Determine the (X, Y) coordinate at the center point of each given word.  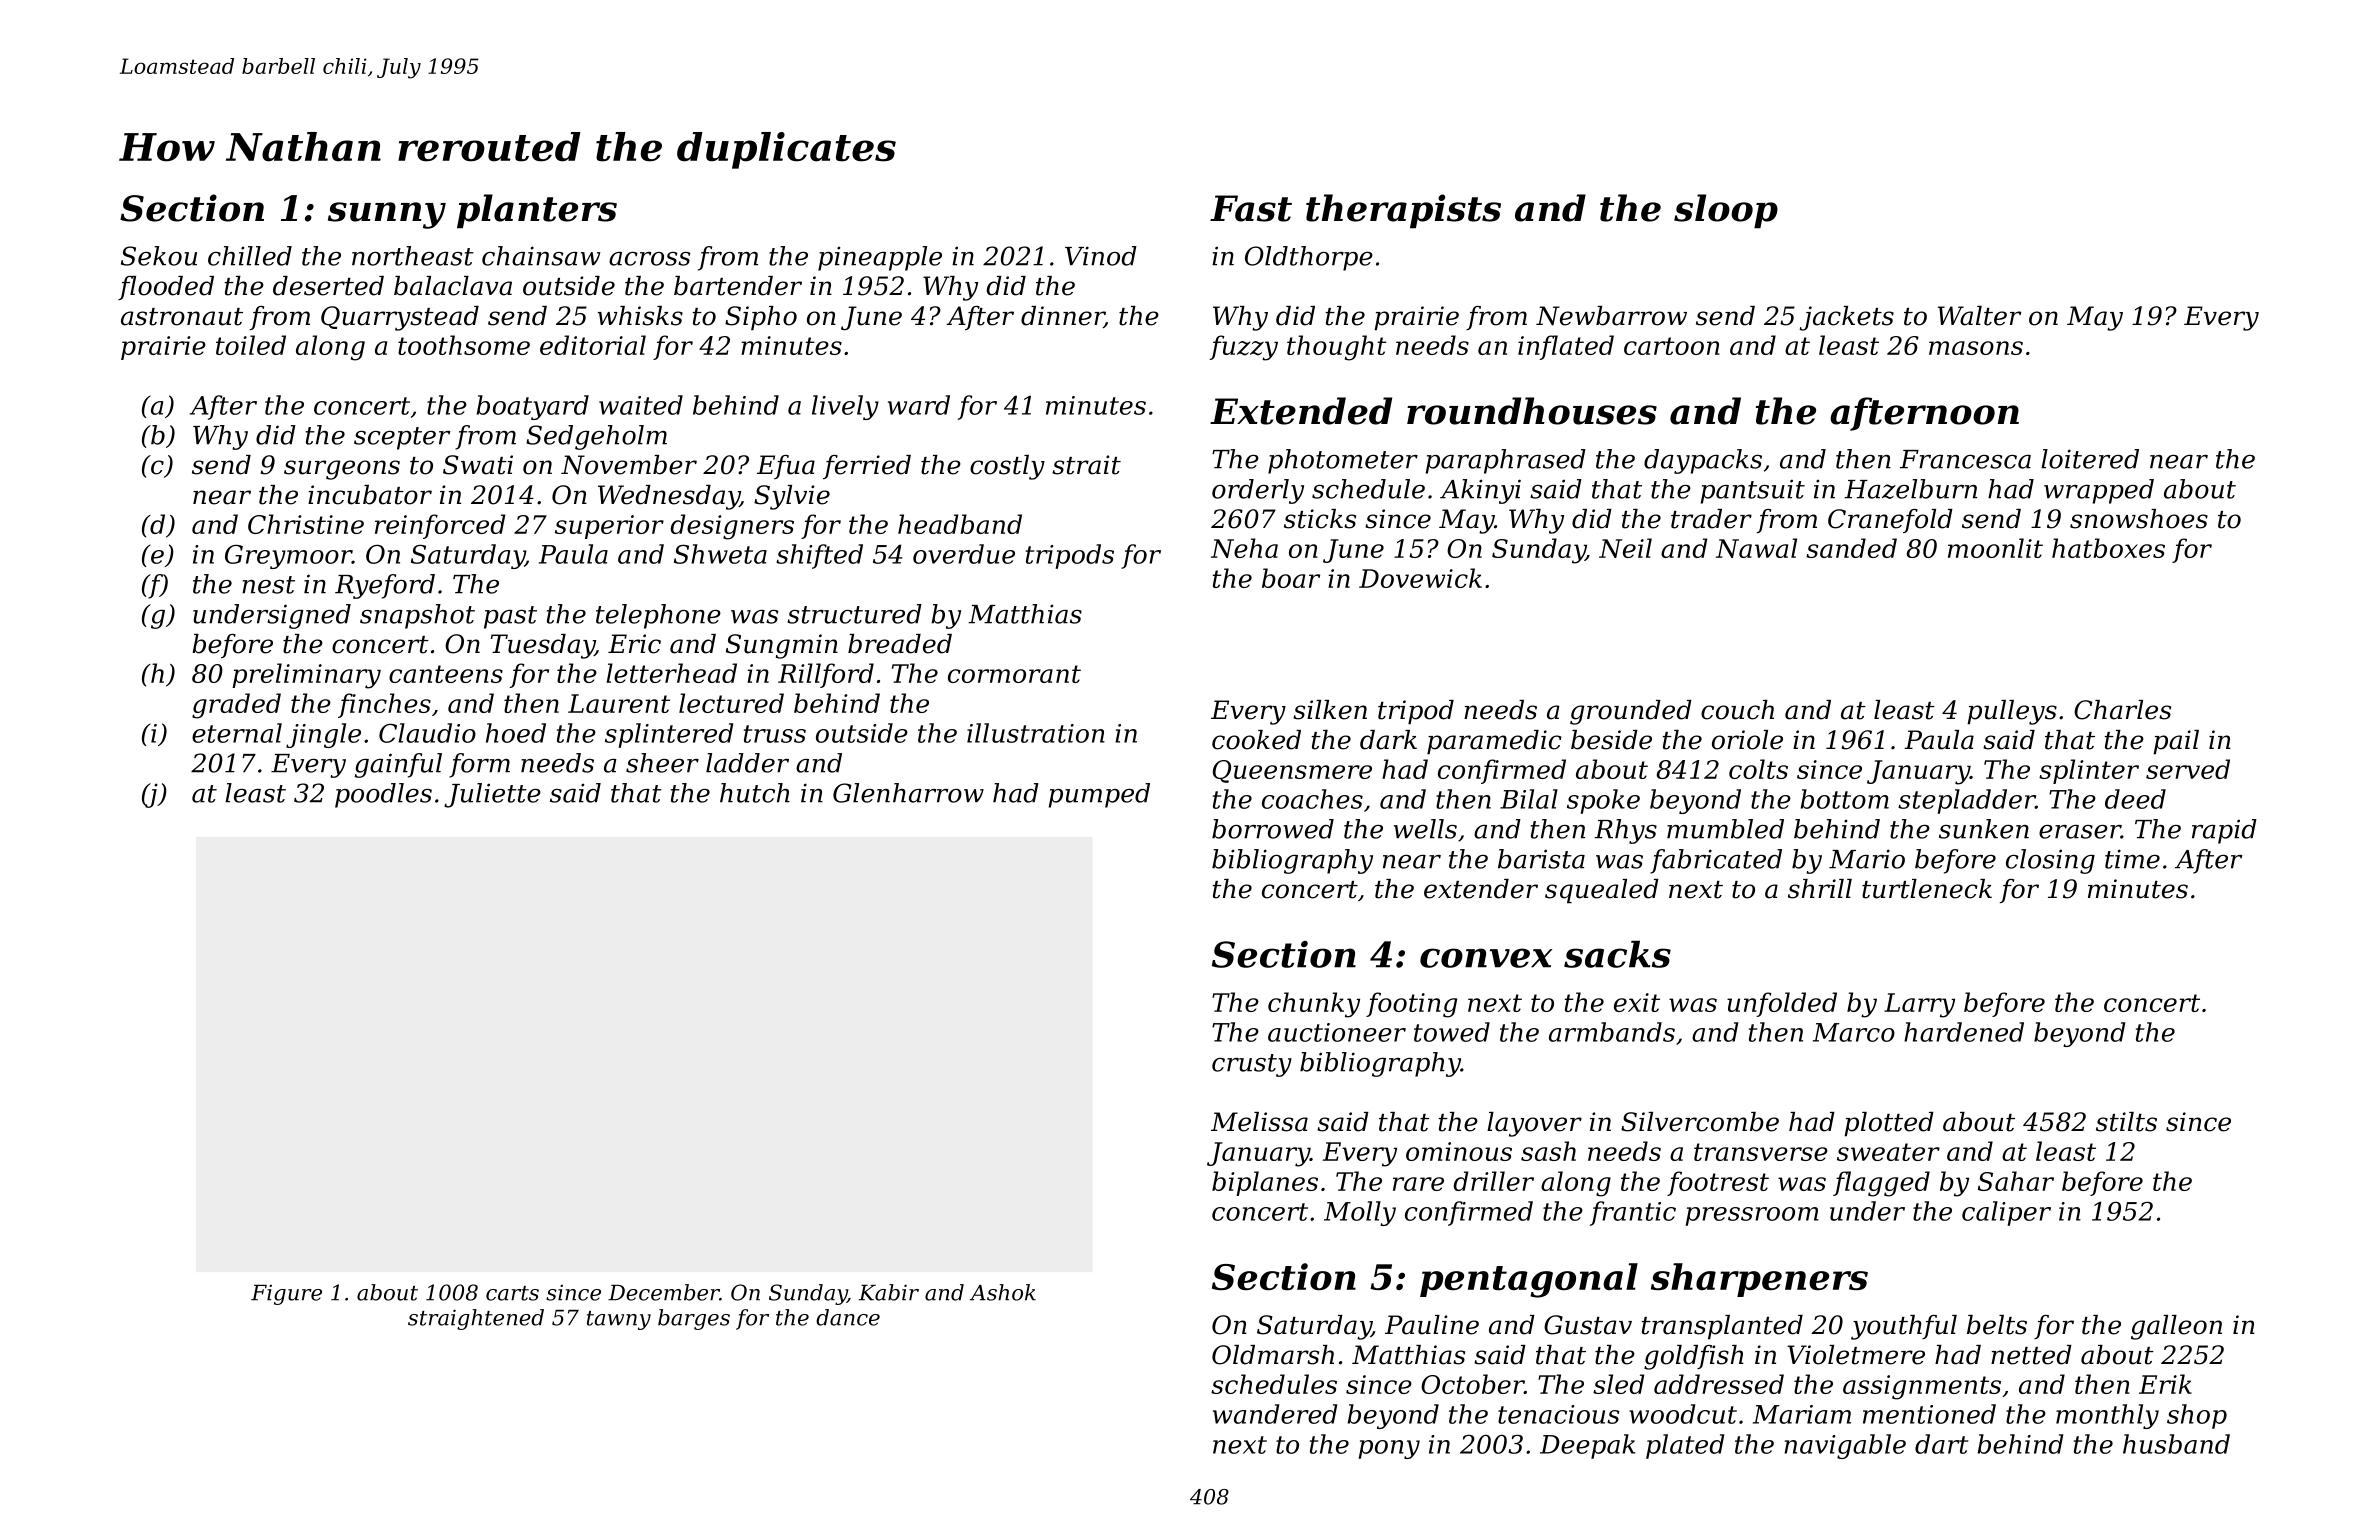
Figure (286, 1295)
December (664, 1292)
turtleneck (1927, 889)
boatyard (533, 407)
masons (1976, 348)
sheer (662, 763)
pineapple (880, 258)
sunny (387, 215)
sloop (1726, 211)
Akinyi (1480, 491)
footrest (1718, 1183)
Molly (1360, 1213)
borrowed (1273, 829)
